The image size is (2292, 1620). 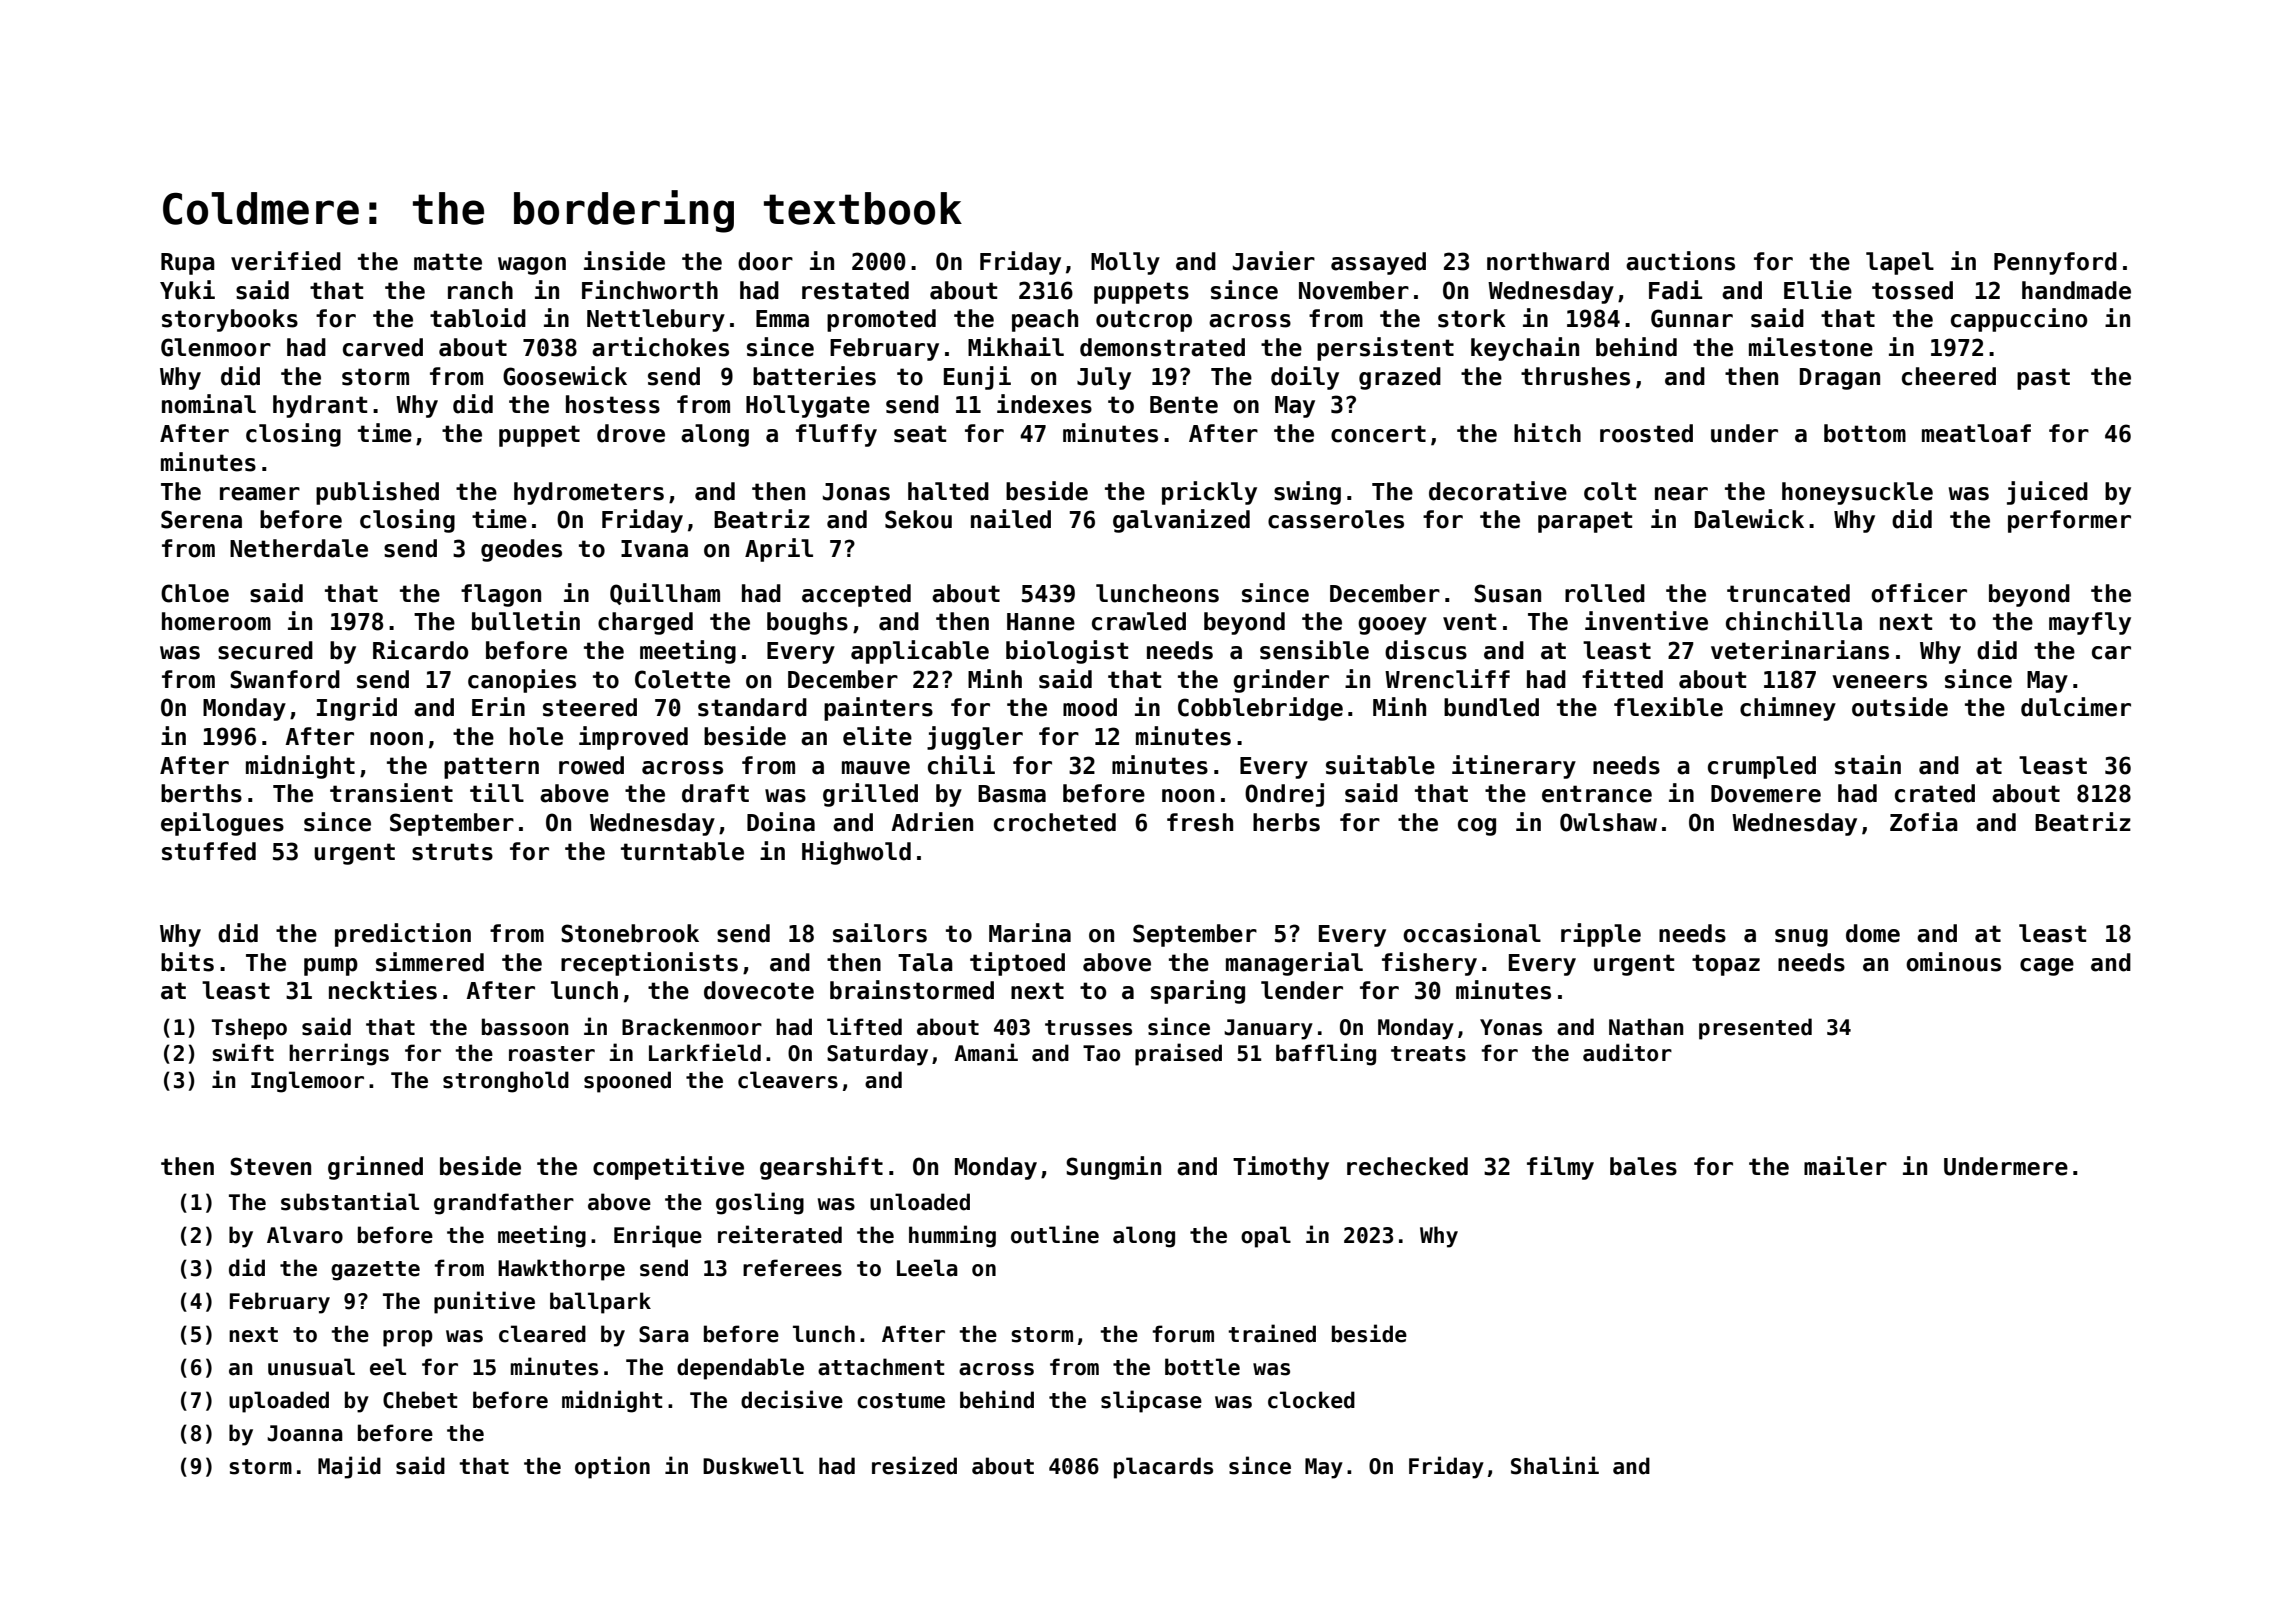 What do you see at coordinates (1266, 1237) in the screenshot?
I see `opal` at bounding box center [1266, 1237].
